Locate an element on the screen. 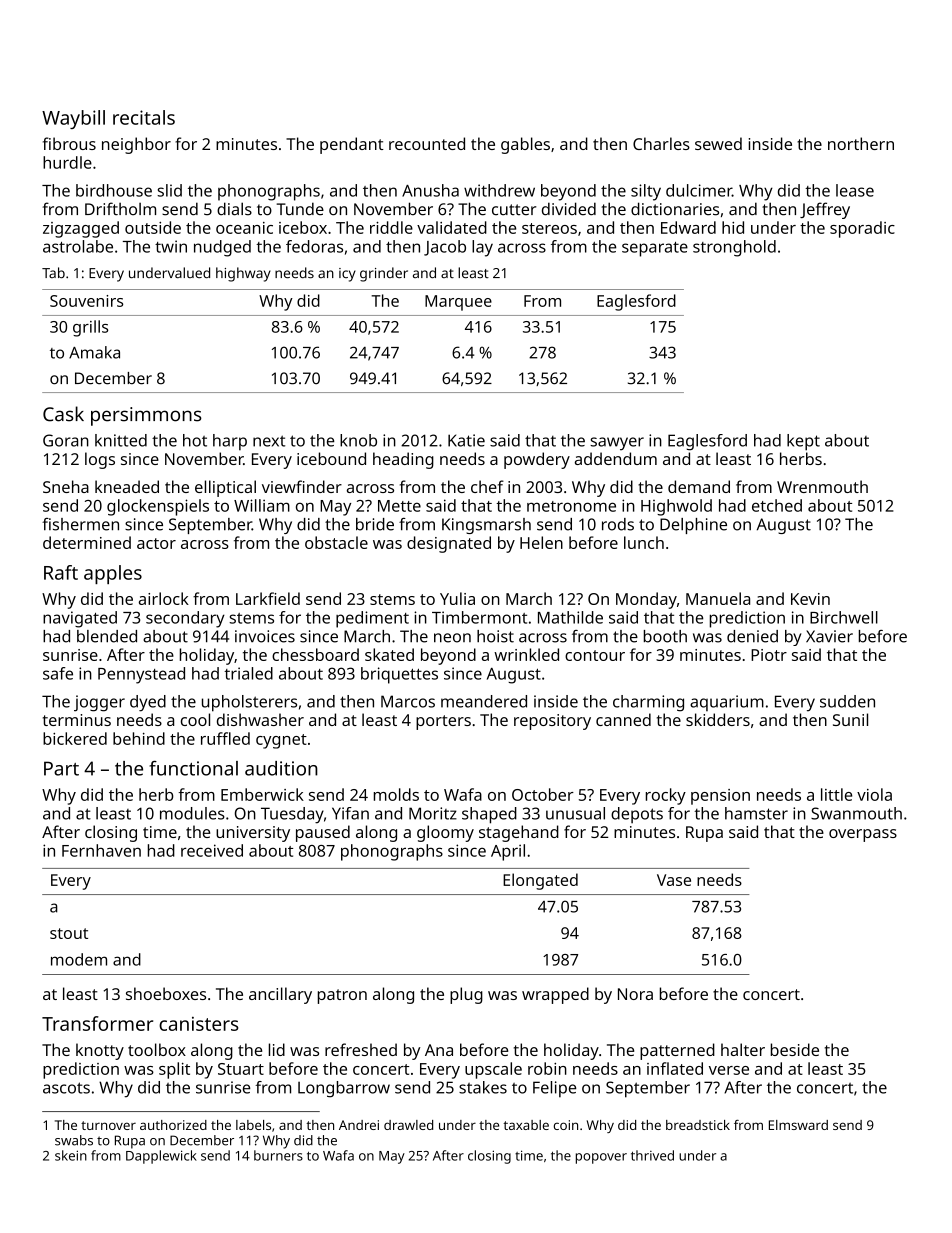  Wrenmouth is located at coordinates (822, 486).
